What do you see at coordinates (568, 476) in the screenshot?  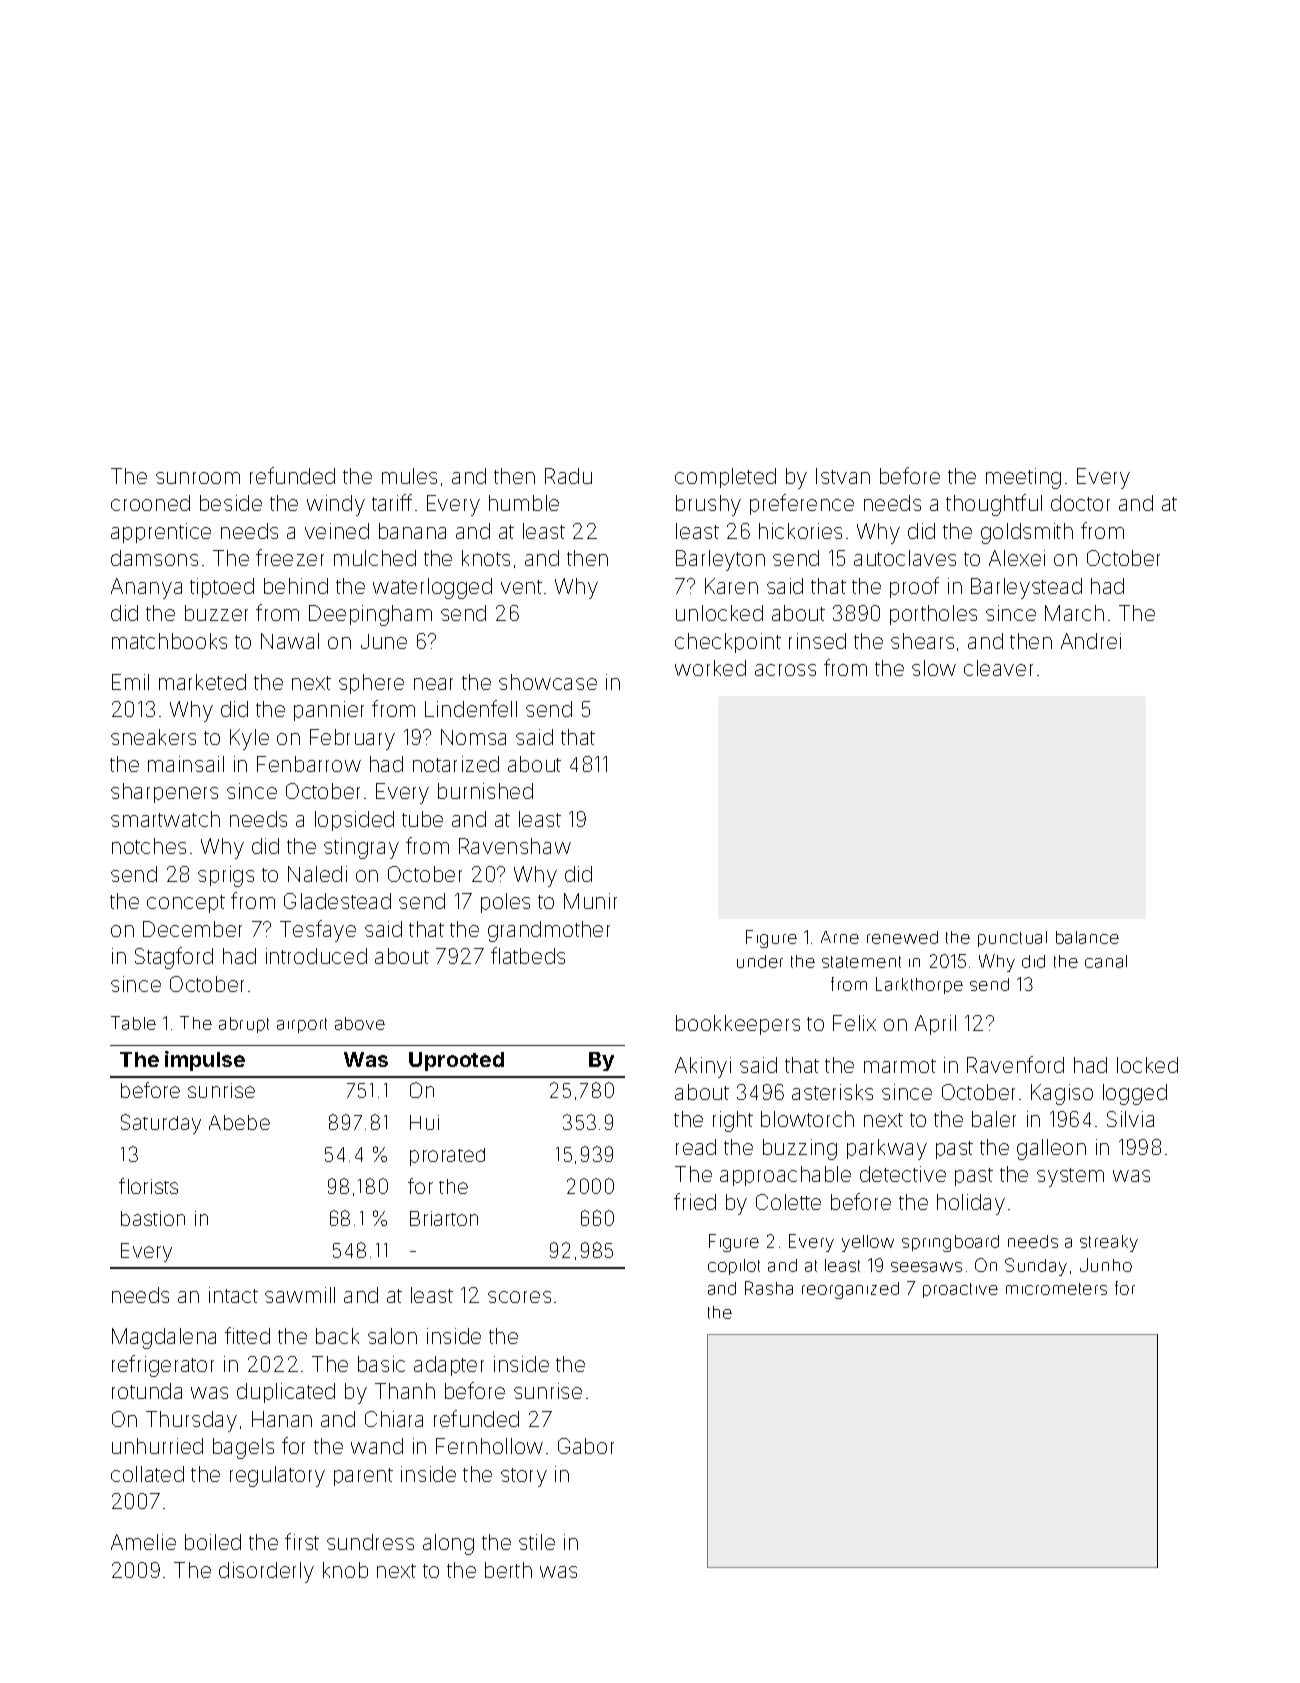 I see `Radu` at bounding box center [568, 476].
